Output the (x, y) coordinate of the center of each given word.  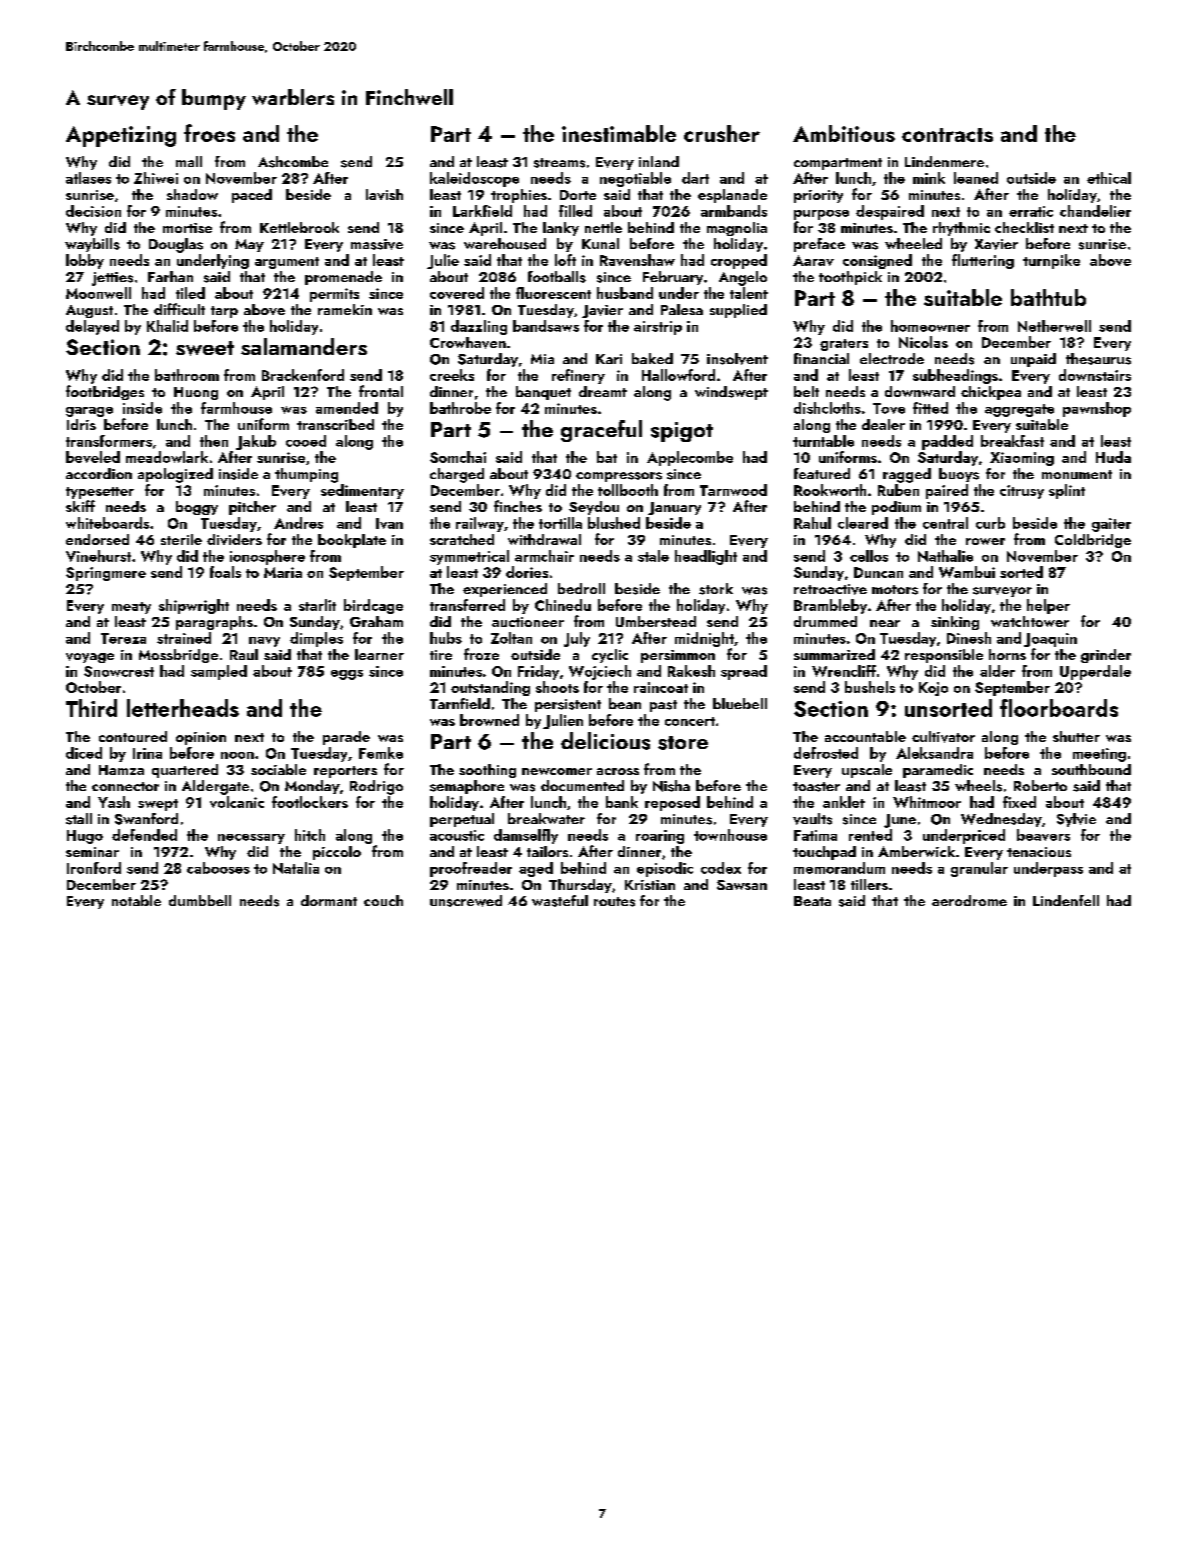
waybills (92, 245)
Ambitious (844, 133)
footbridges (105, 392)
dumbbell (200, 900)
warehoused (505, 244)
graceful (601, 431)
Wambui (967, 572)
